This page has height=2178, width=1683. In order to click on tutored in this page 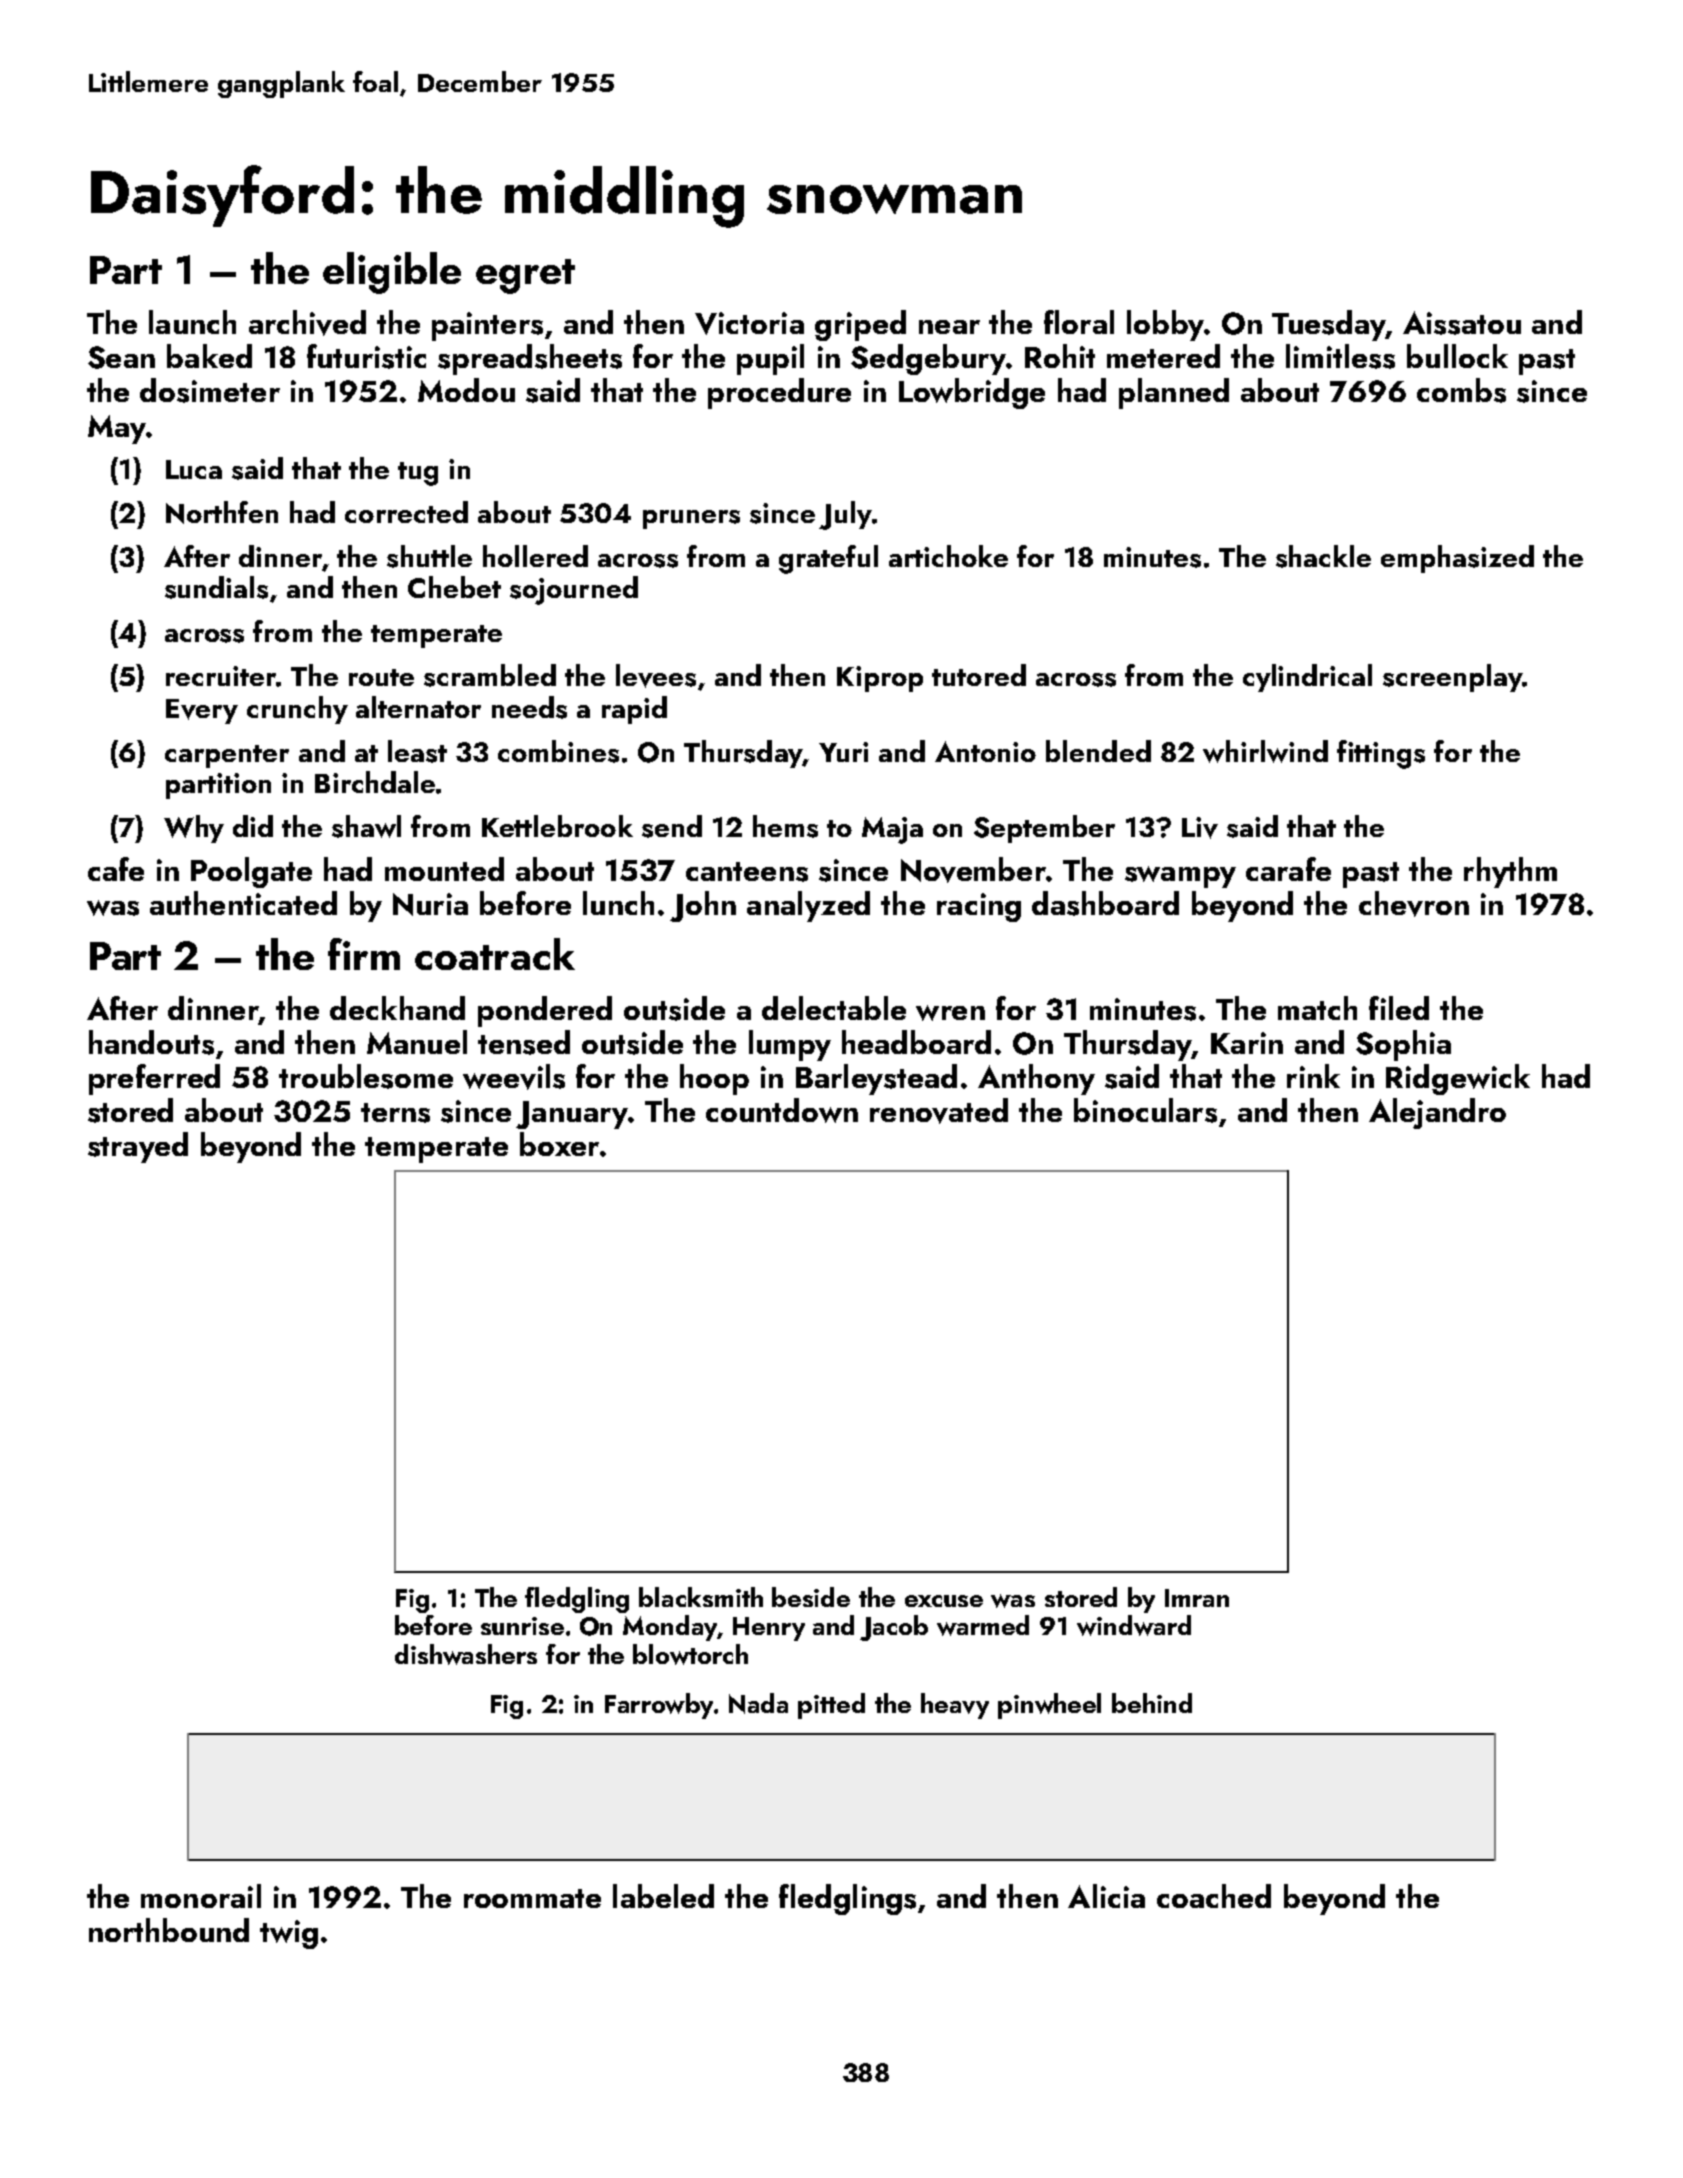, I will do `click(979, 675)`.
